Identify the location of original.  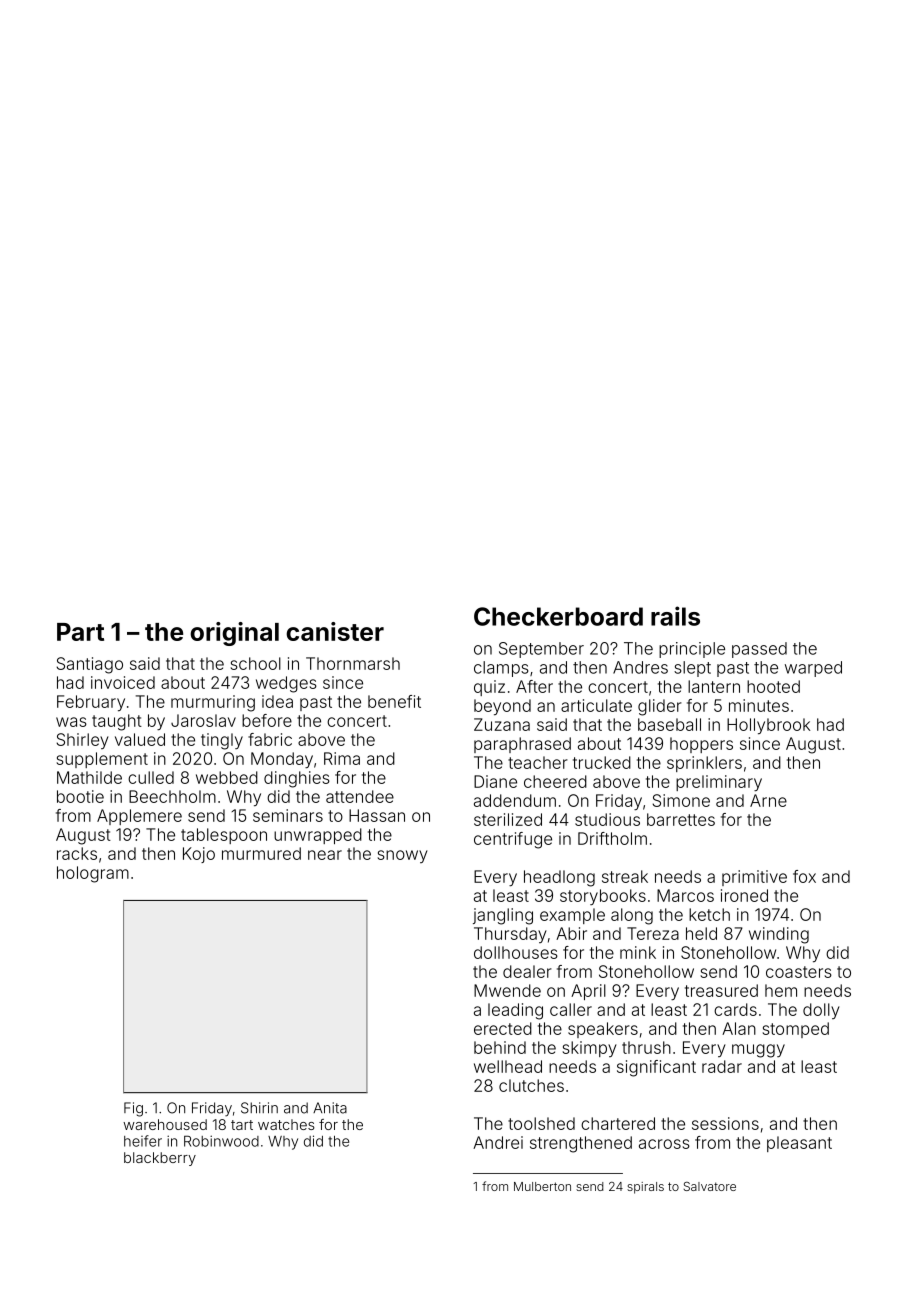
(234, 634).
